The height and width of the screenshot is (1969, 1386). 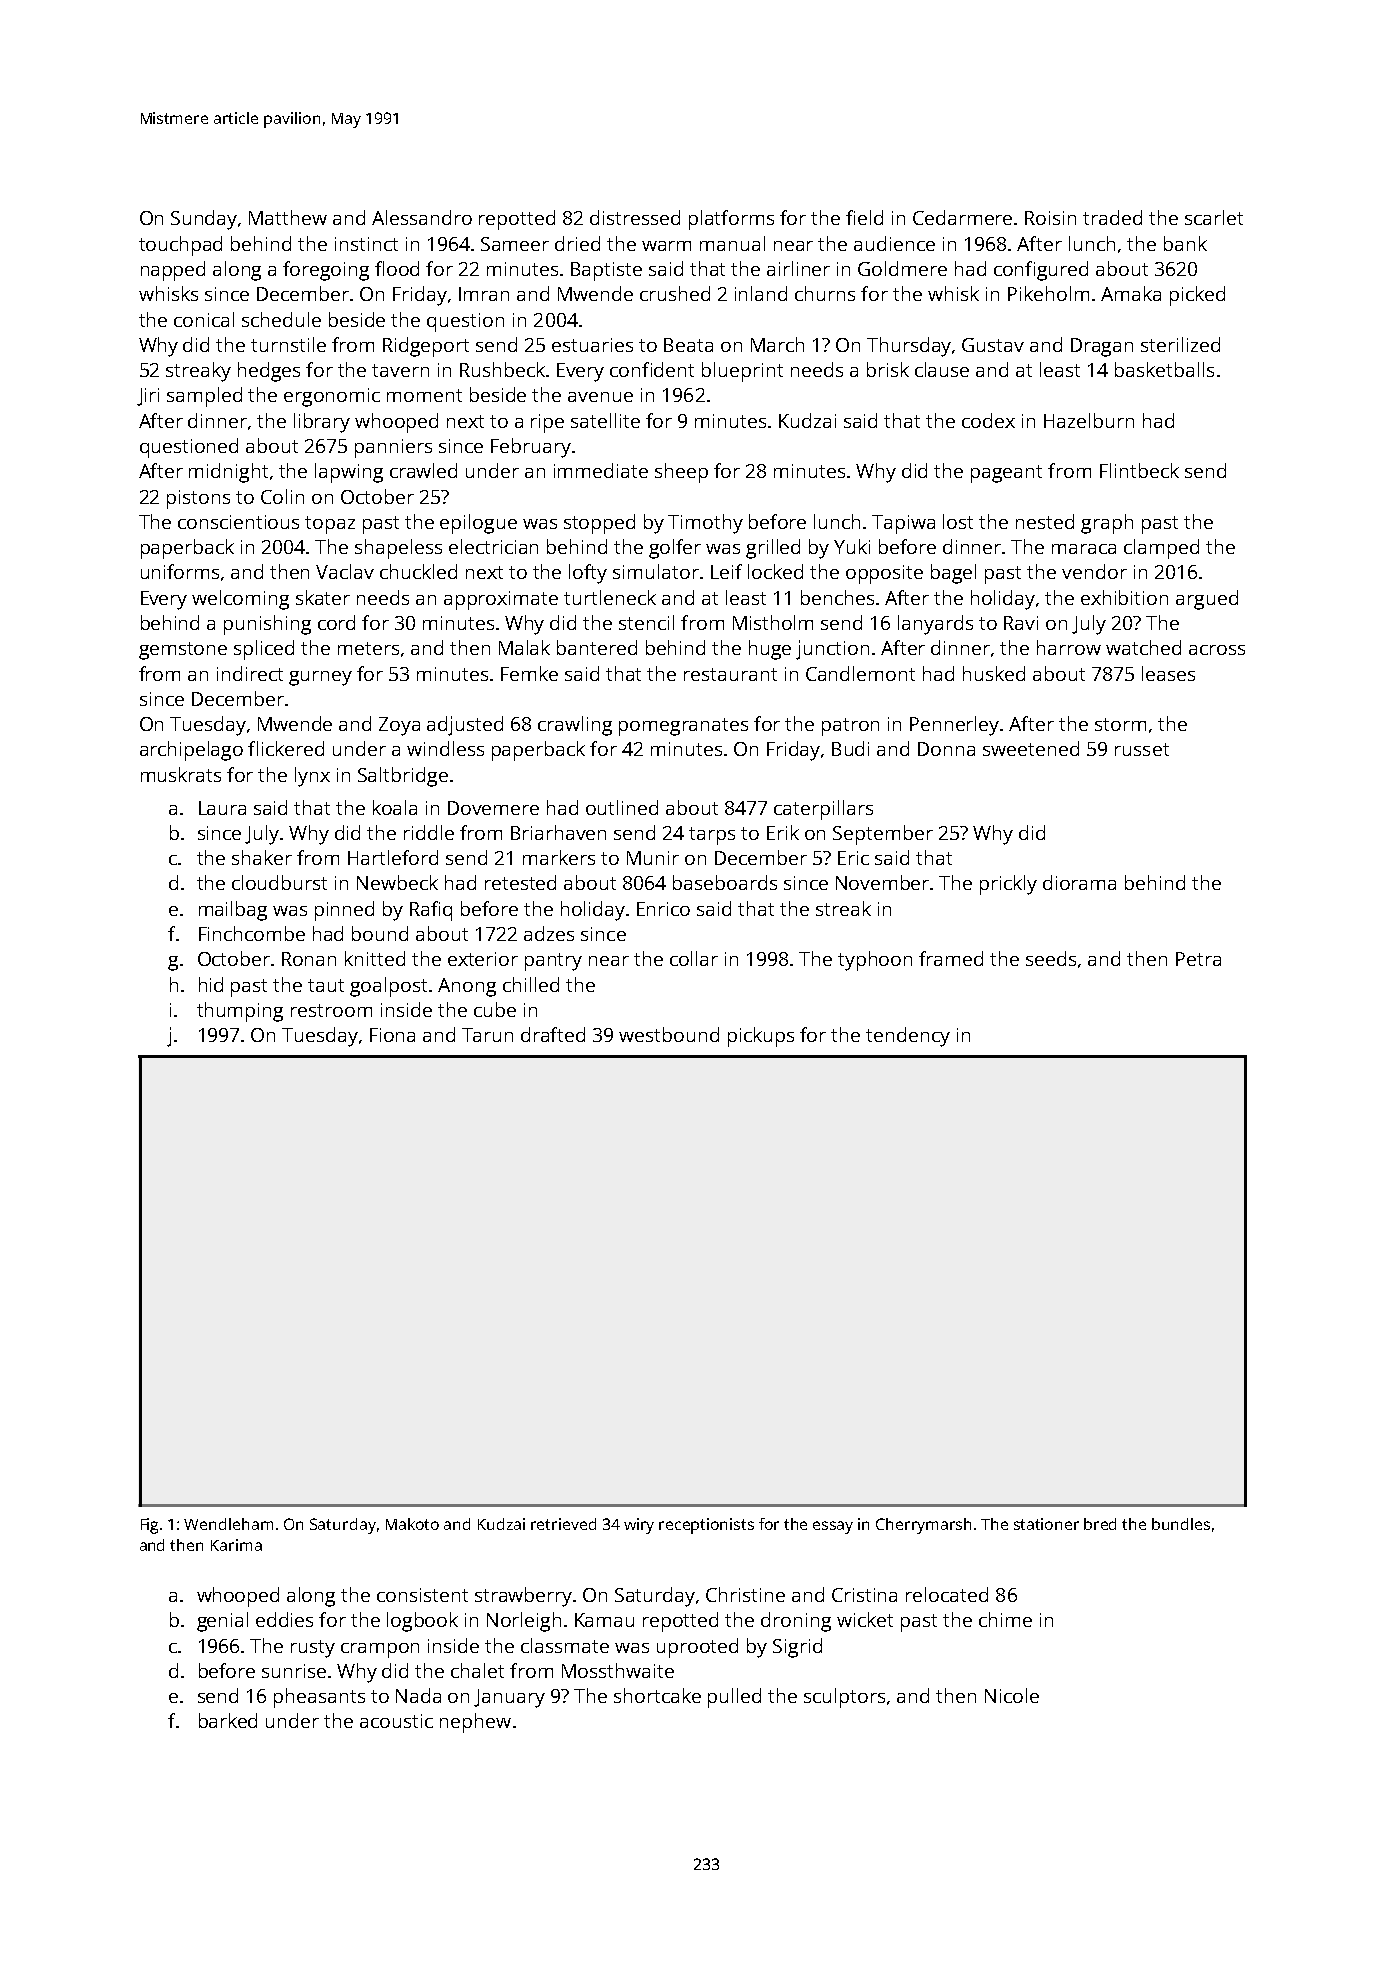 What do you see at coordinates (148, 397) in the screenshot?
I see `Jiri` at bounding box center [148, 397].
